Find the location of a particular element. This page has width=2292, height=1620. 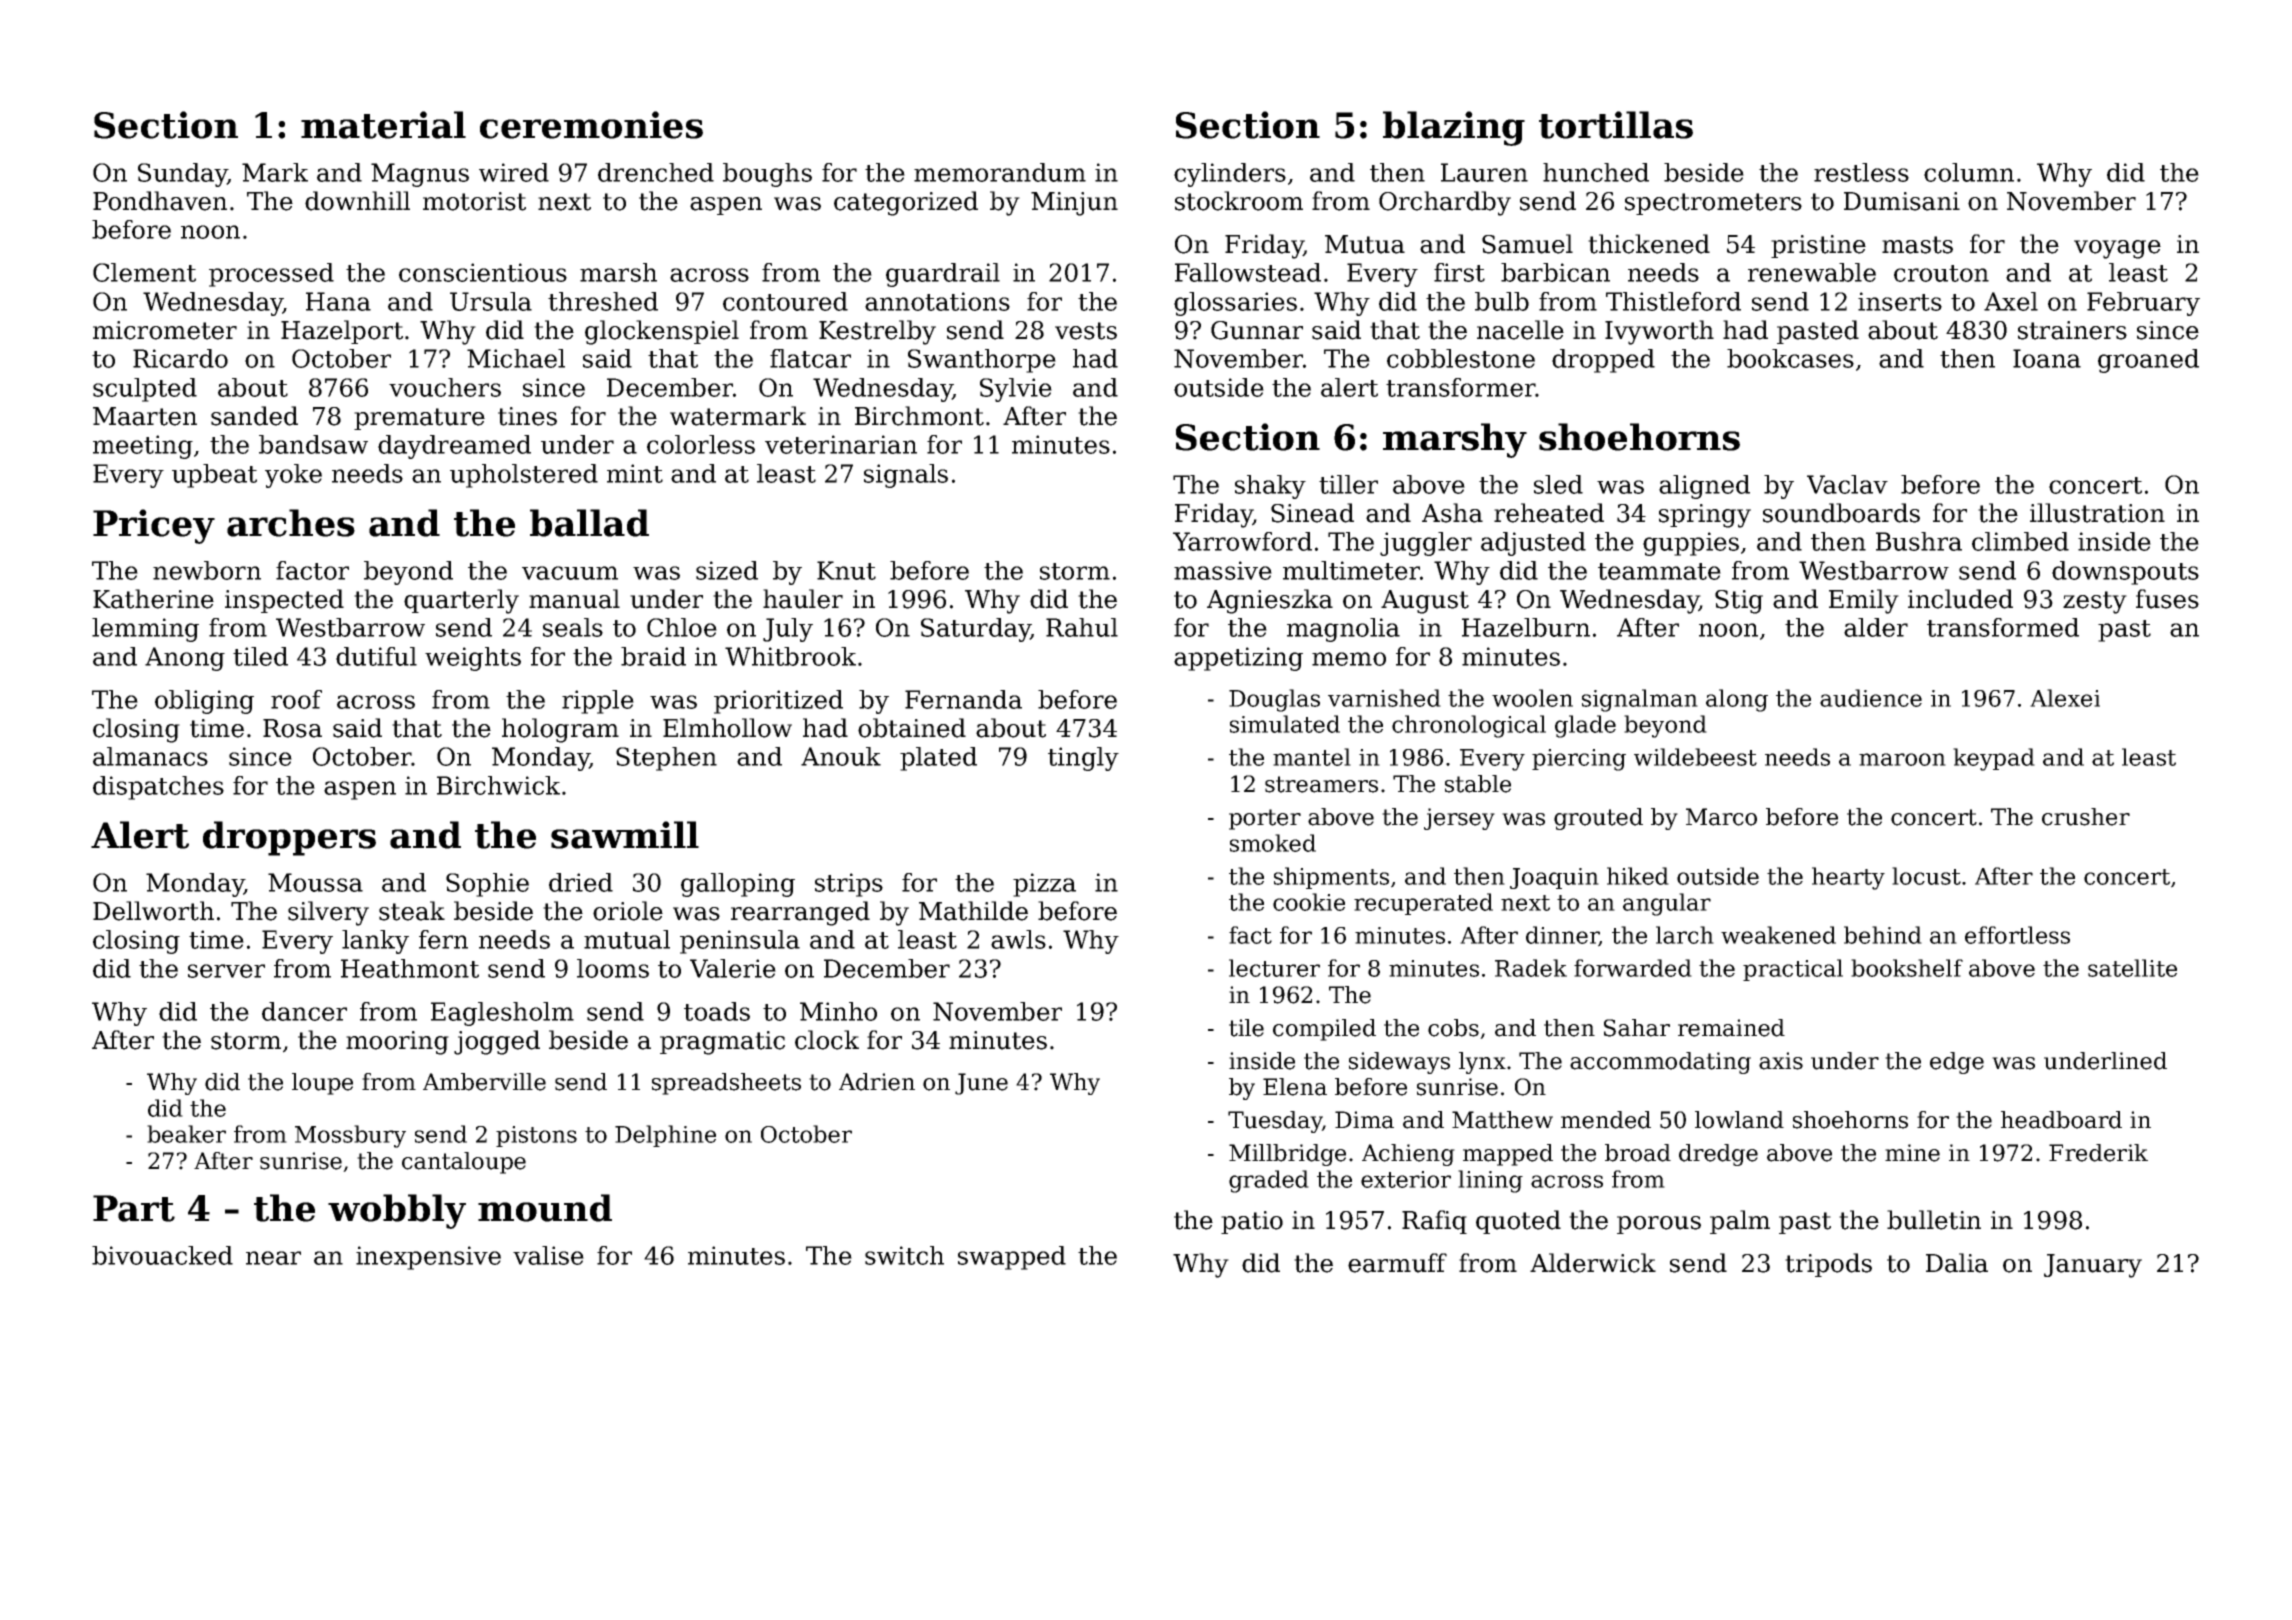

signals is located at coordinates (906, 476).
